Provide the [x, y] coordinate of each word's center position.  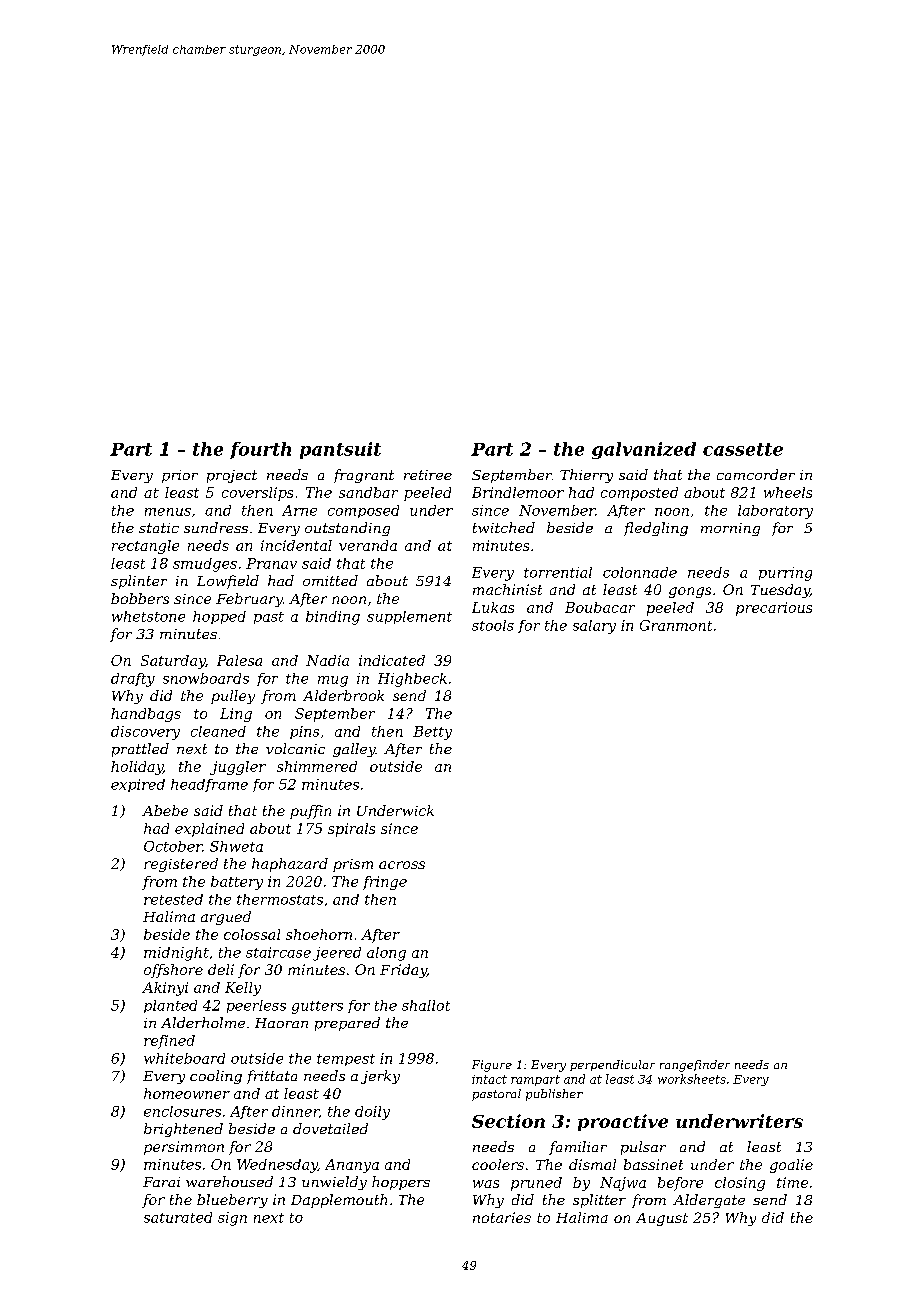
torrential [558, 572]
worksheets [692, 1079]
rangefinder [695, 1066]
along [386, 954]
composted [639, 494]
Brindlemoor [518, 492]
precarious [774, 609]
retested [173, 899]
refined [169, 1042]
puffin [310, 812]
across [402, 865]
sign [232, 1219]
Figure [492, 1066]
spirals [351, 830]
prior [180, 476]
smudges [205, 565]
